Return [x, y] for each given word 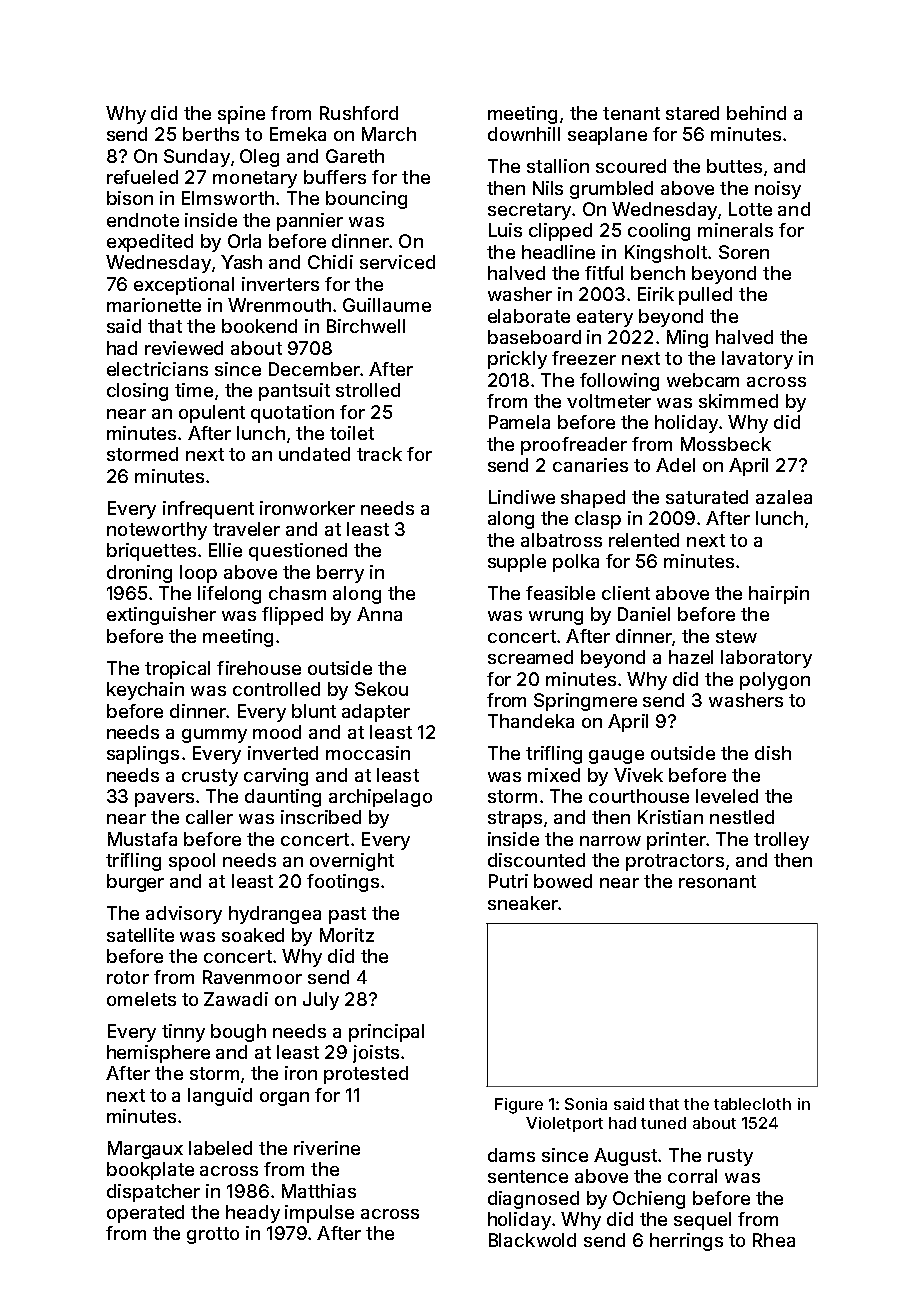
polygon [775, 681]
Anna [379, 614]
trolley [781, 841]
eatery [605, 318]
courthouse [639, 796]
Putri [508, 881]
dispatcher [153, 1193]
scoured [631, 166]
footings [343, 883]
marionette [154, 305]
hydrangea [275, 915]
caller [209, 817]
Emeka [298, 134]
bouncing [366, 200]
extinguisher [161, 616]
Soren [744, 252]
